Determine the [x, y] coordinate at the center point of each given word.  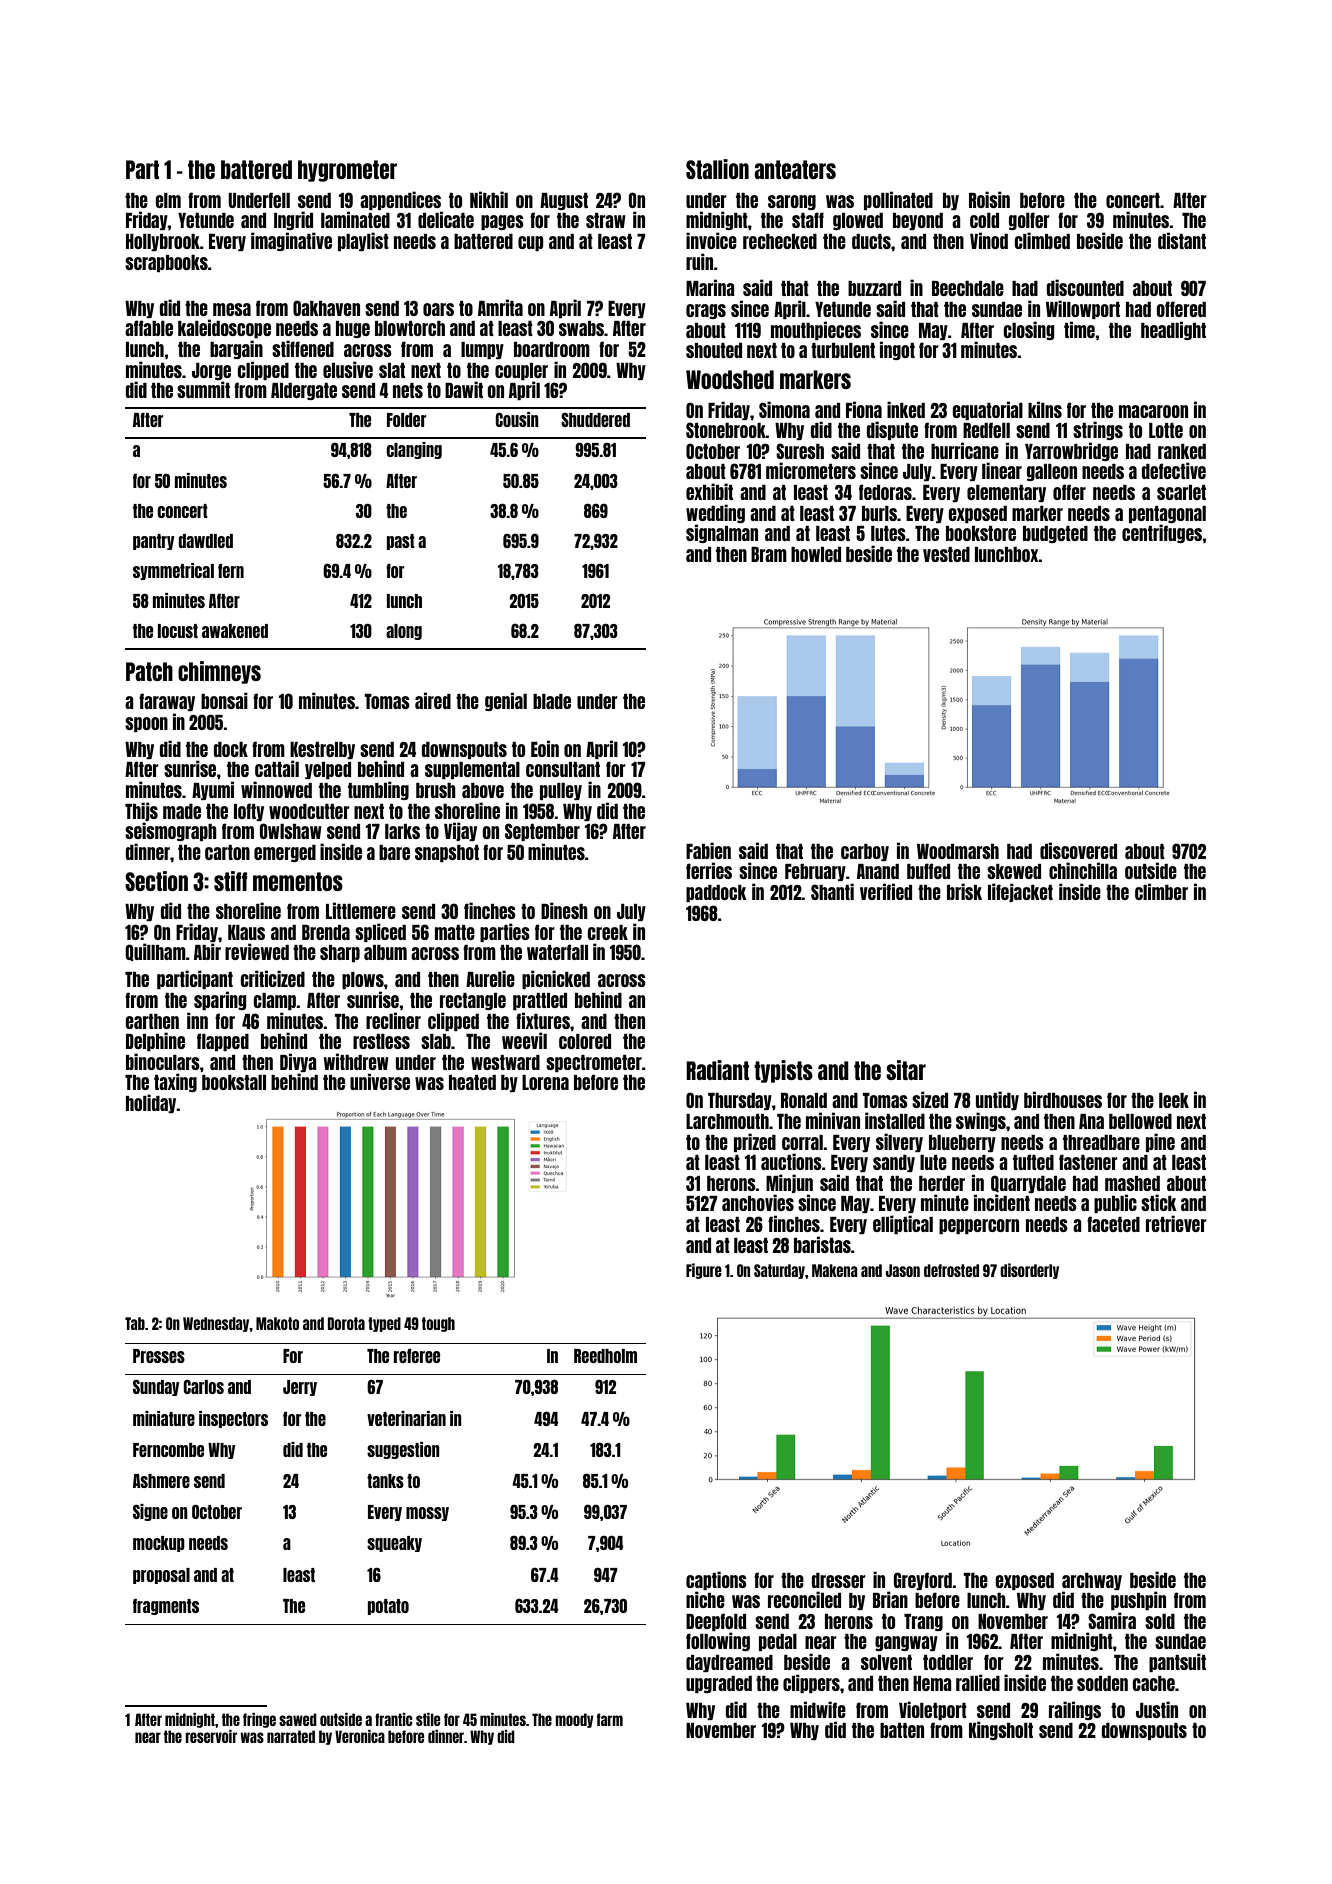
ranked [1182, 451]
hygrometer [347, 171]
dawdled [205, 541]
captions [716, 1580]
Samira [1112, 1620]
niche [705, 1599]
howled [816, 554]
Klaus [246, 932]
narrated [291, 1736]
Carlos [203, 1387]
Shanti [832, 891]
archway [1092, 1581]
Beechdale [968, 288]
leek [1174, 1100]
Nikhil [489, 199]
